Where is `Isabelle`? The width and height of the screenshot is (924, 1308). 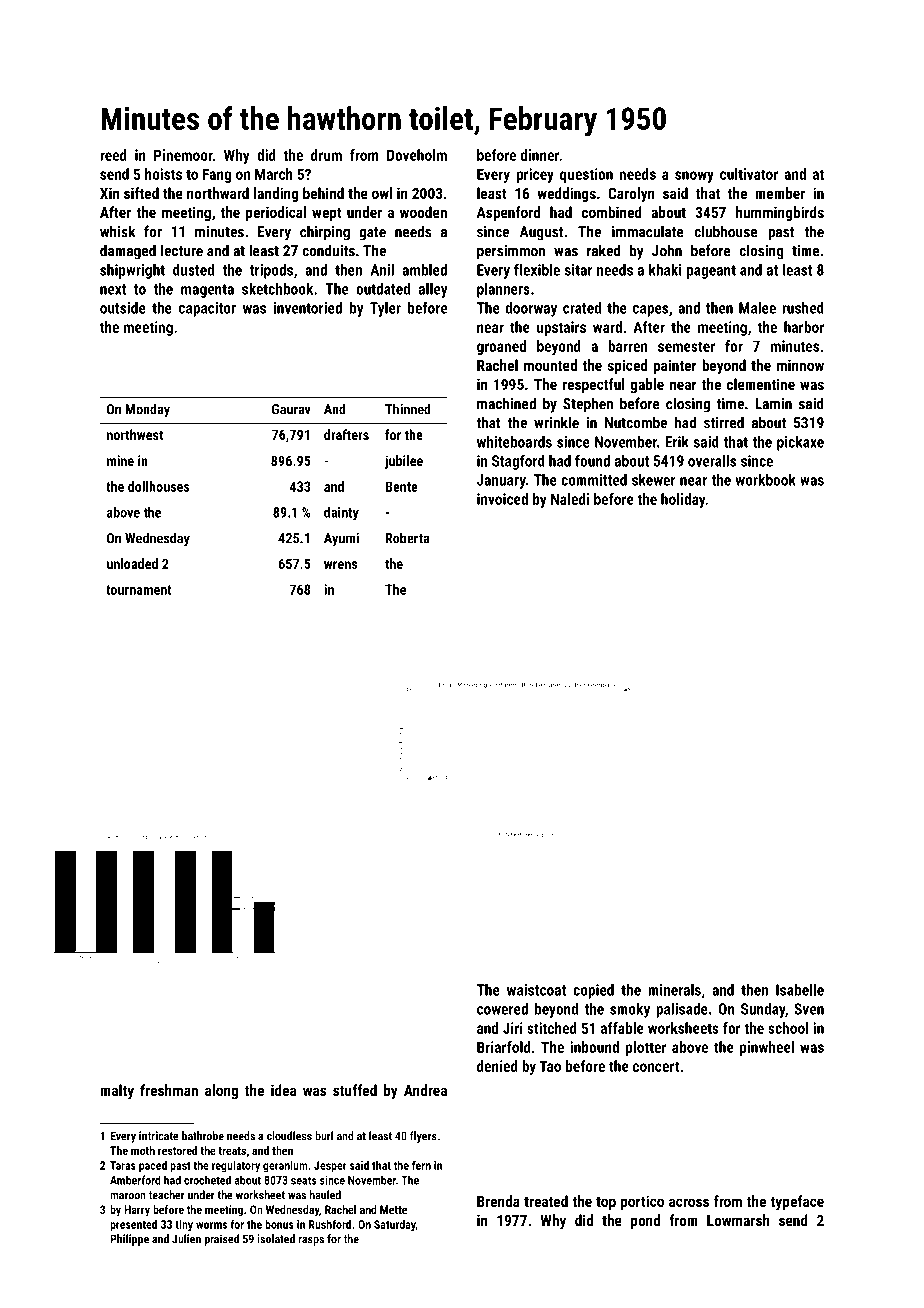
Isabelle is located at coordinates (800, 990).
